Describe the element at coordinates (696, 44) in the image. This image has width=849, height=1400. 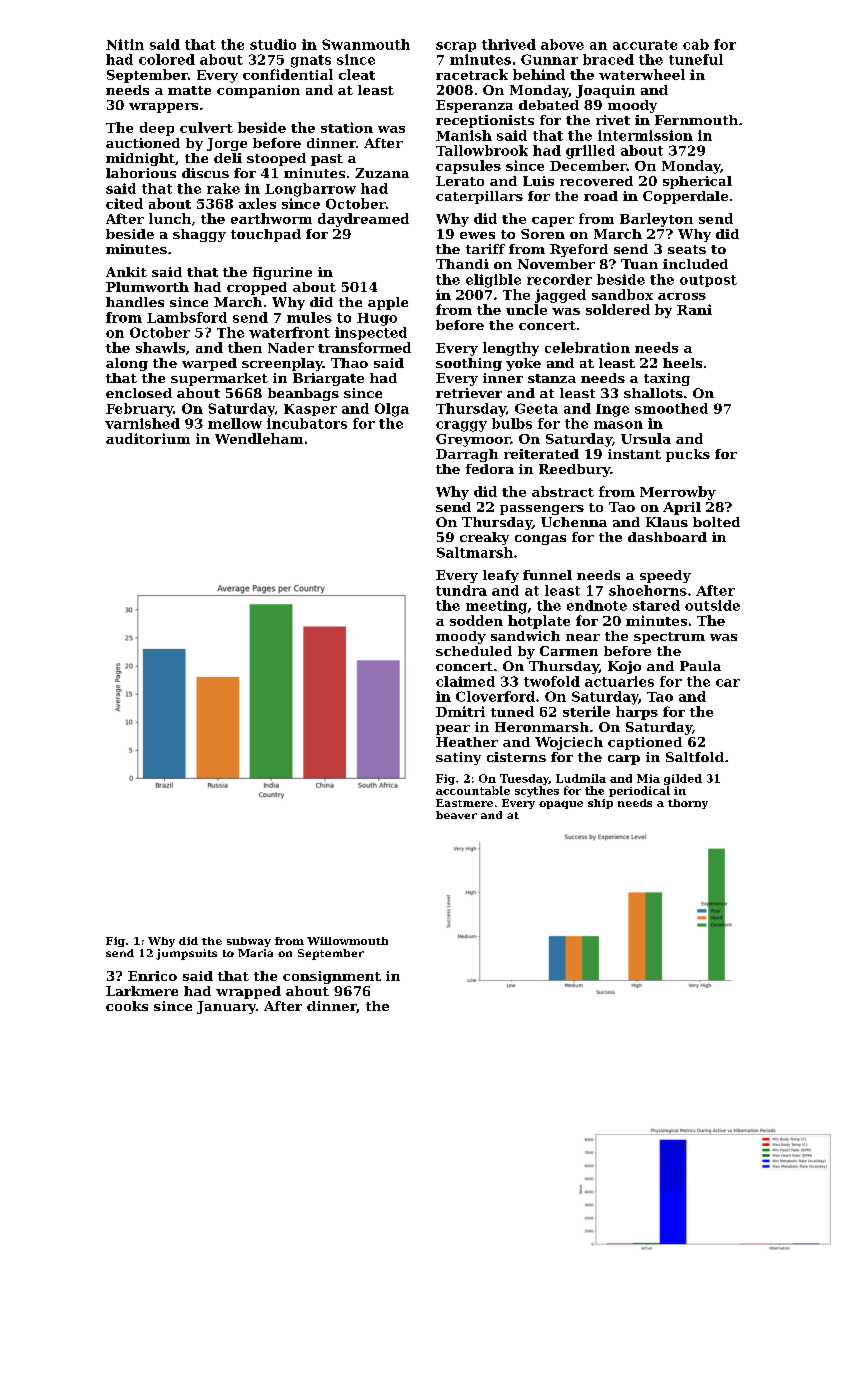
I see `cab` at that location.
